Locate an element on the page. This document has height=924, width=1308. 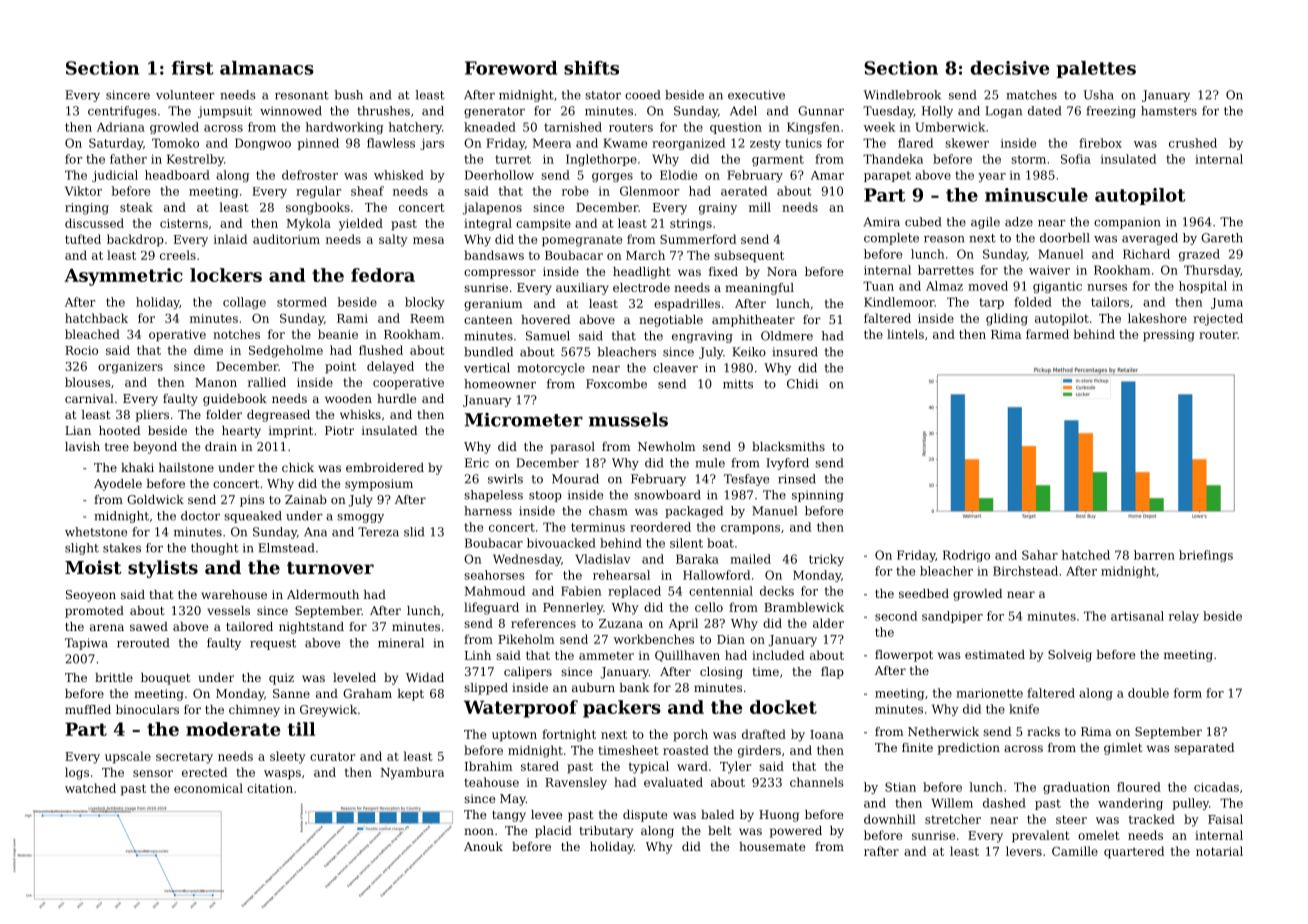
binoculars is located at coordinates (147, 709).
